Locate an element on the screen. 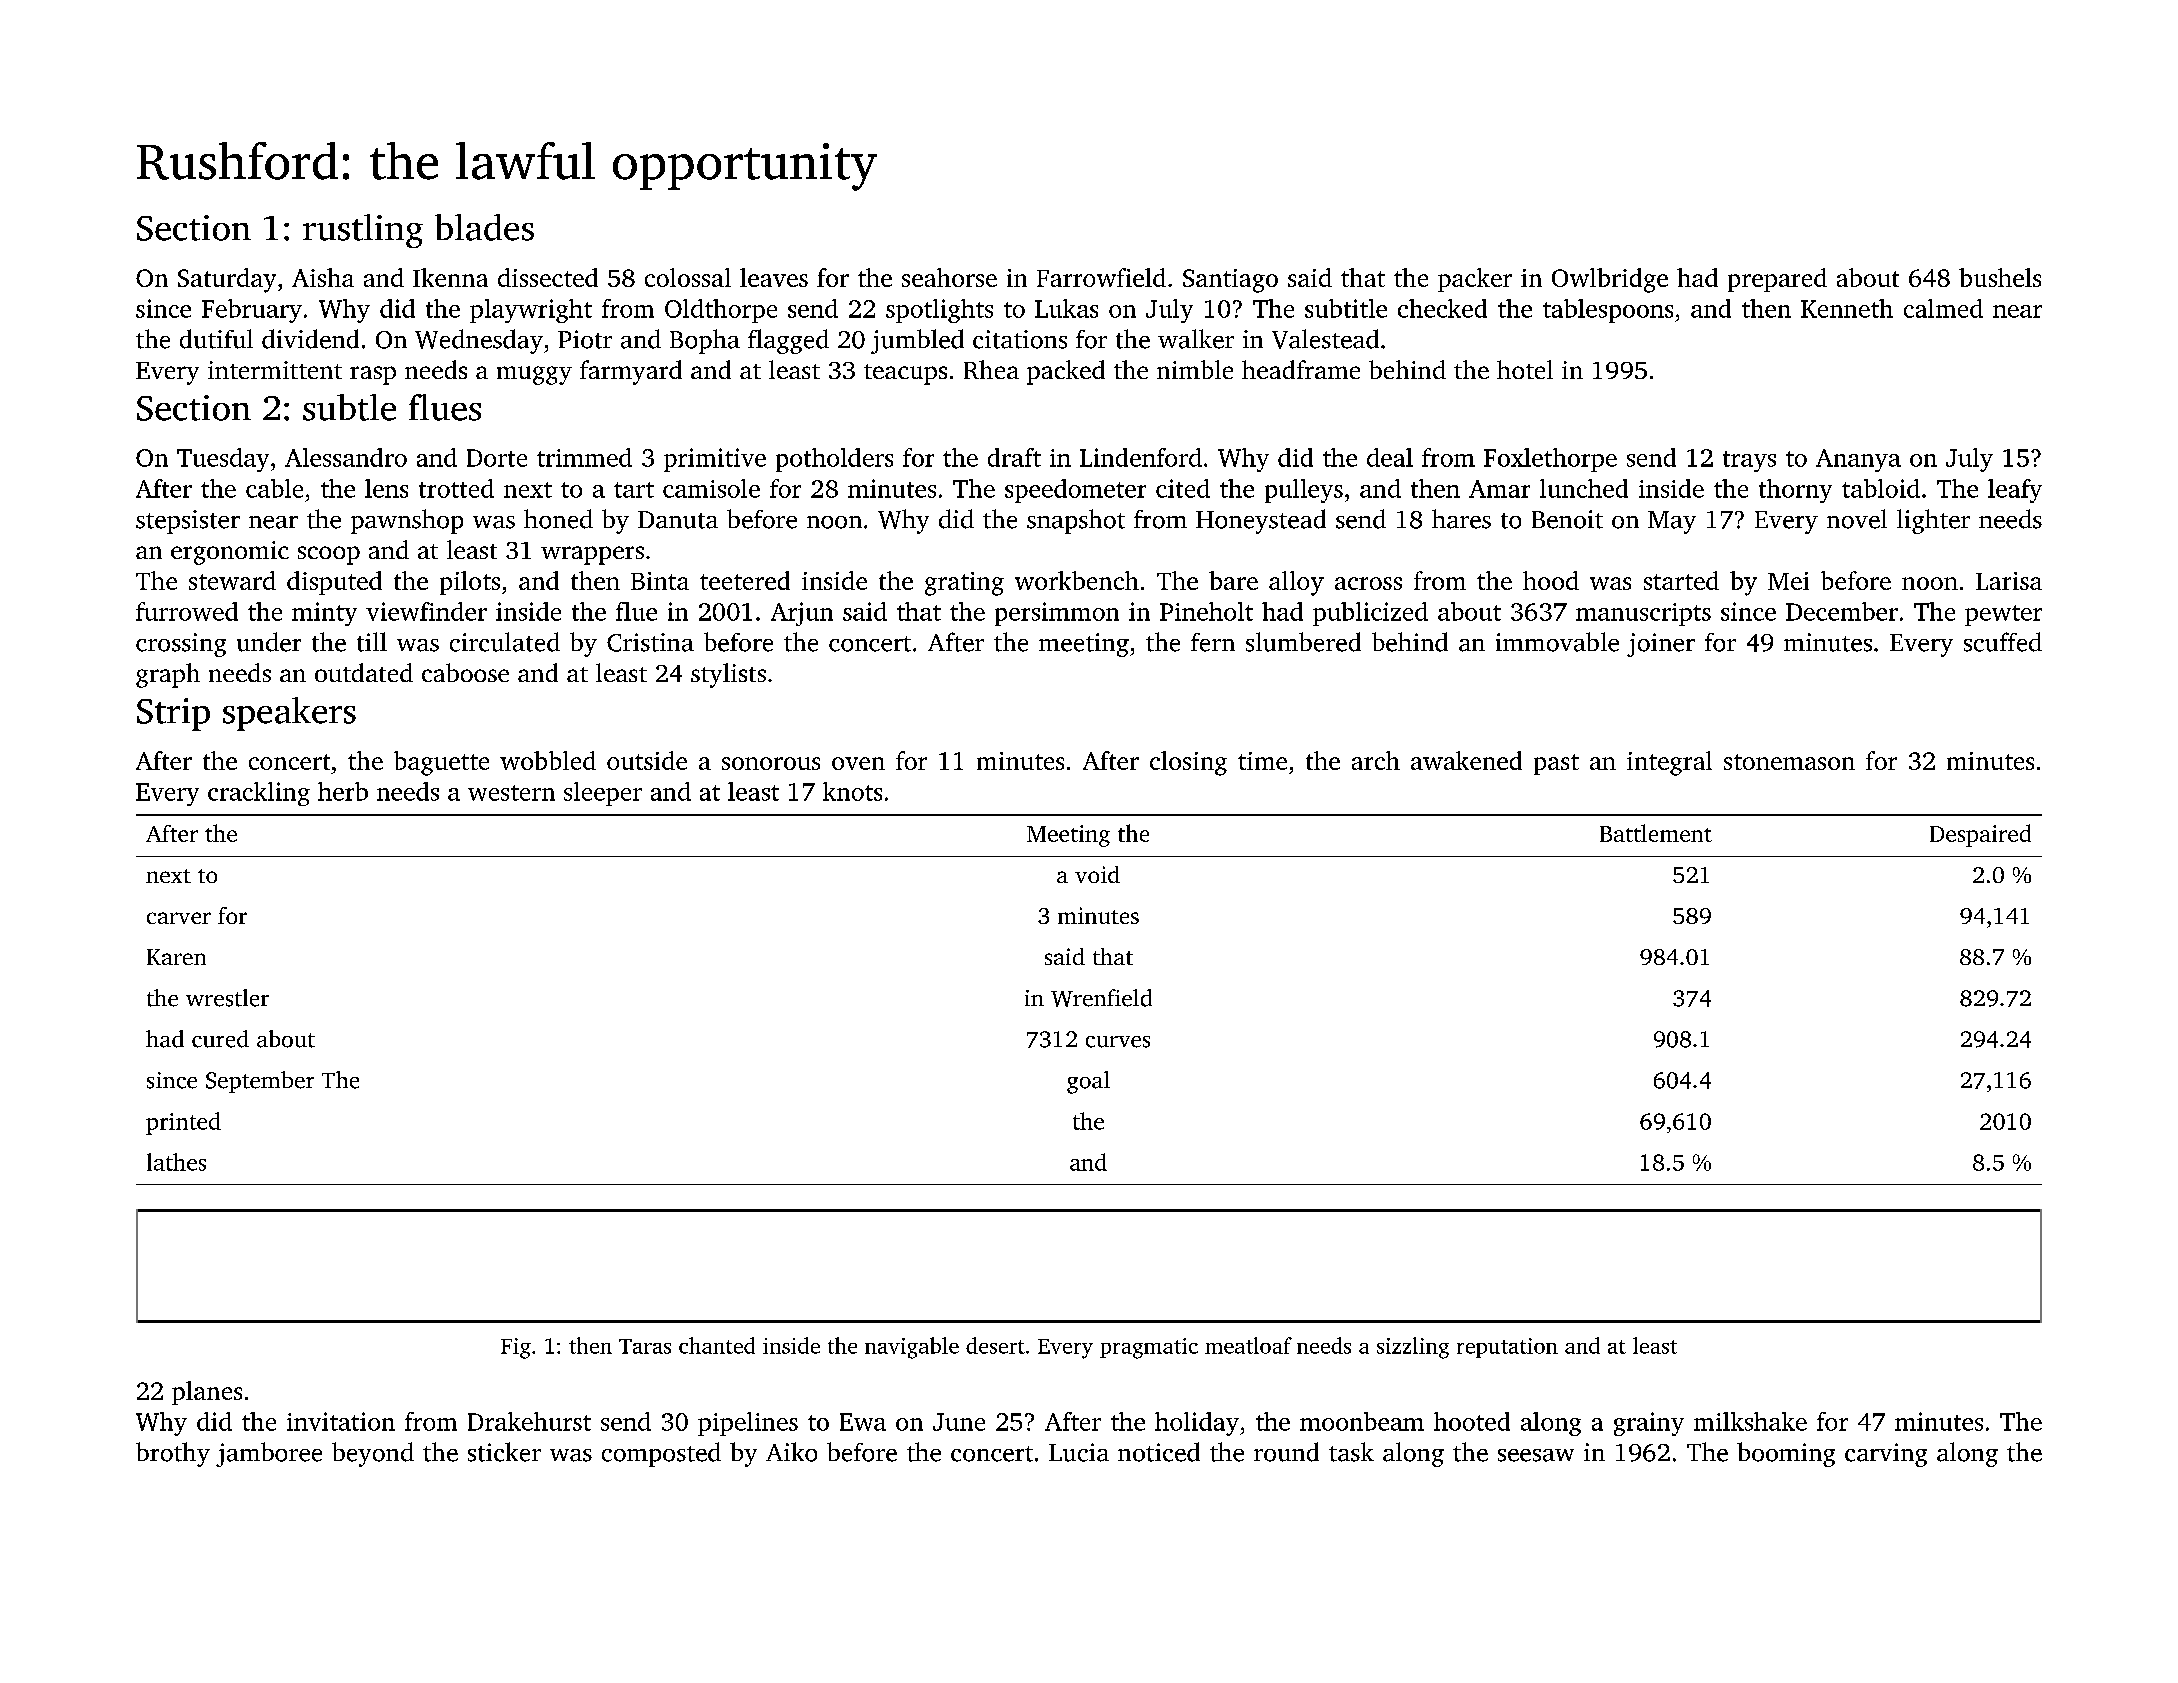 This screenshot has width=2178, height=1683. Karen is located at coordinates (176, 957).
